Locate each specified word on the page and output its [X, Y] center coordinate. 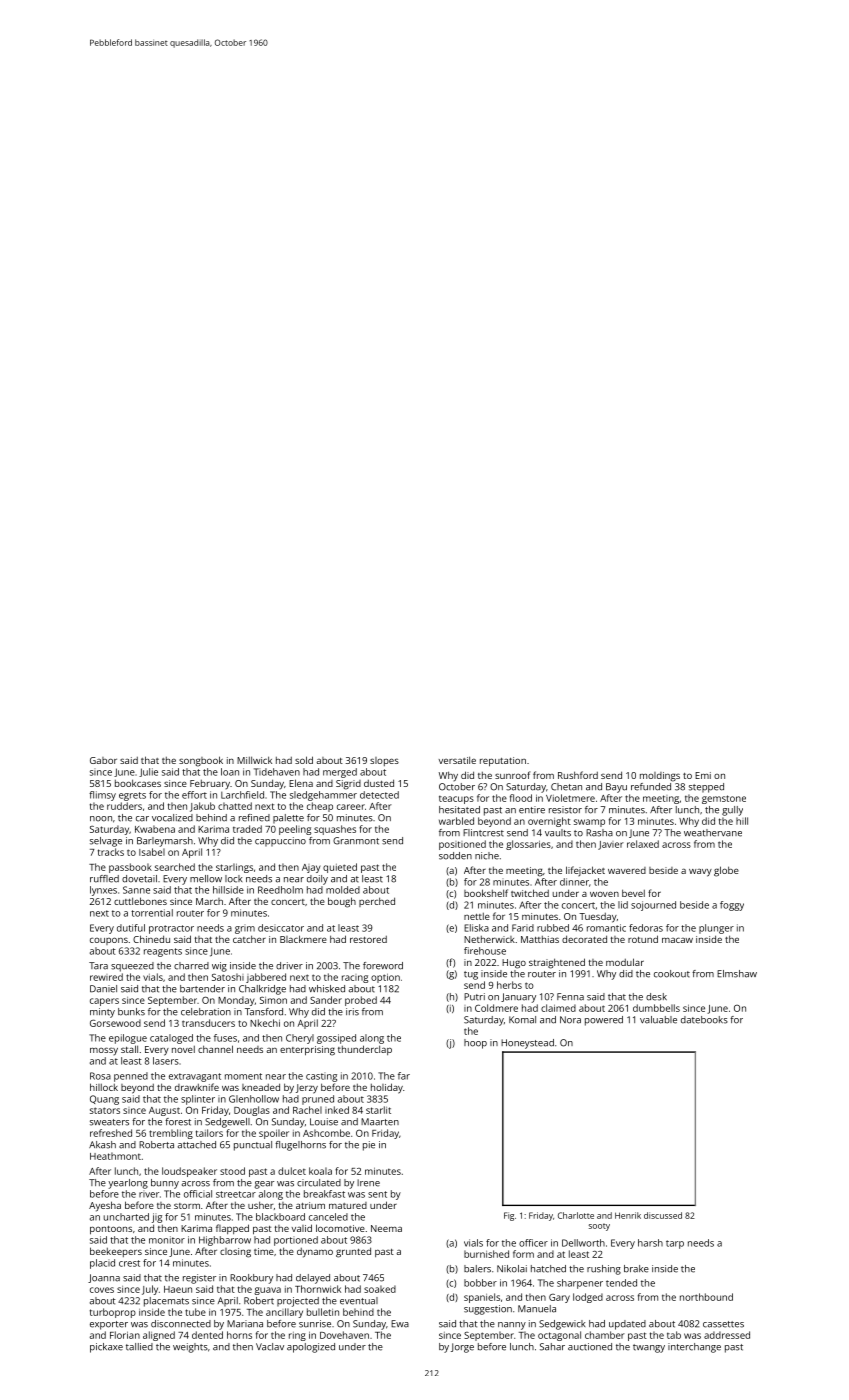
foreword [383, 966]
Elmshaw [737, 974]
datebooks [704, 1020]
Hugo [514, 964]
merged [340, 773]
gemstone [724, 799]
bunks [131, 1012]
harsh [650, 1243]
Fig [509, 1216]
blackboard [280, 1217]
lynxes [103, 891]
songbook [201, 761]
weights [190, 1348]
